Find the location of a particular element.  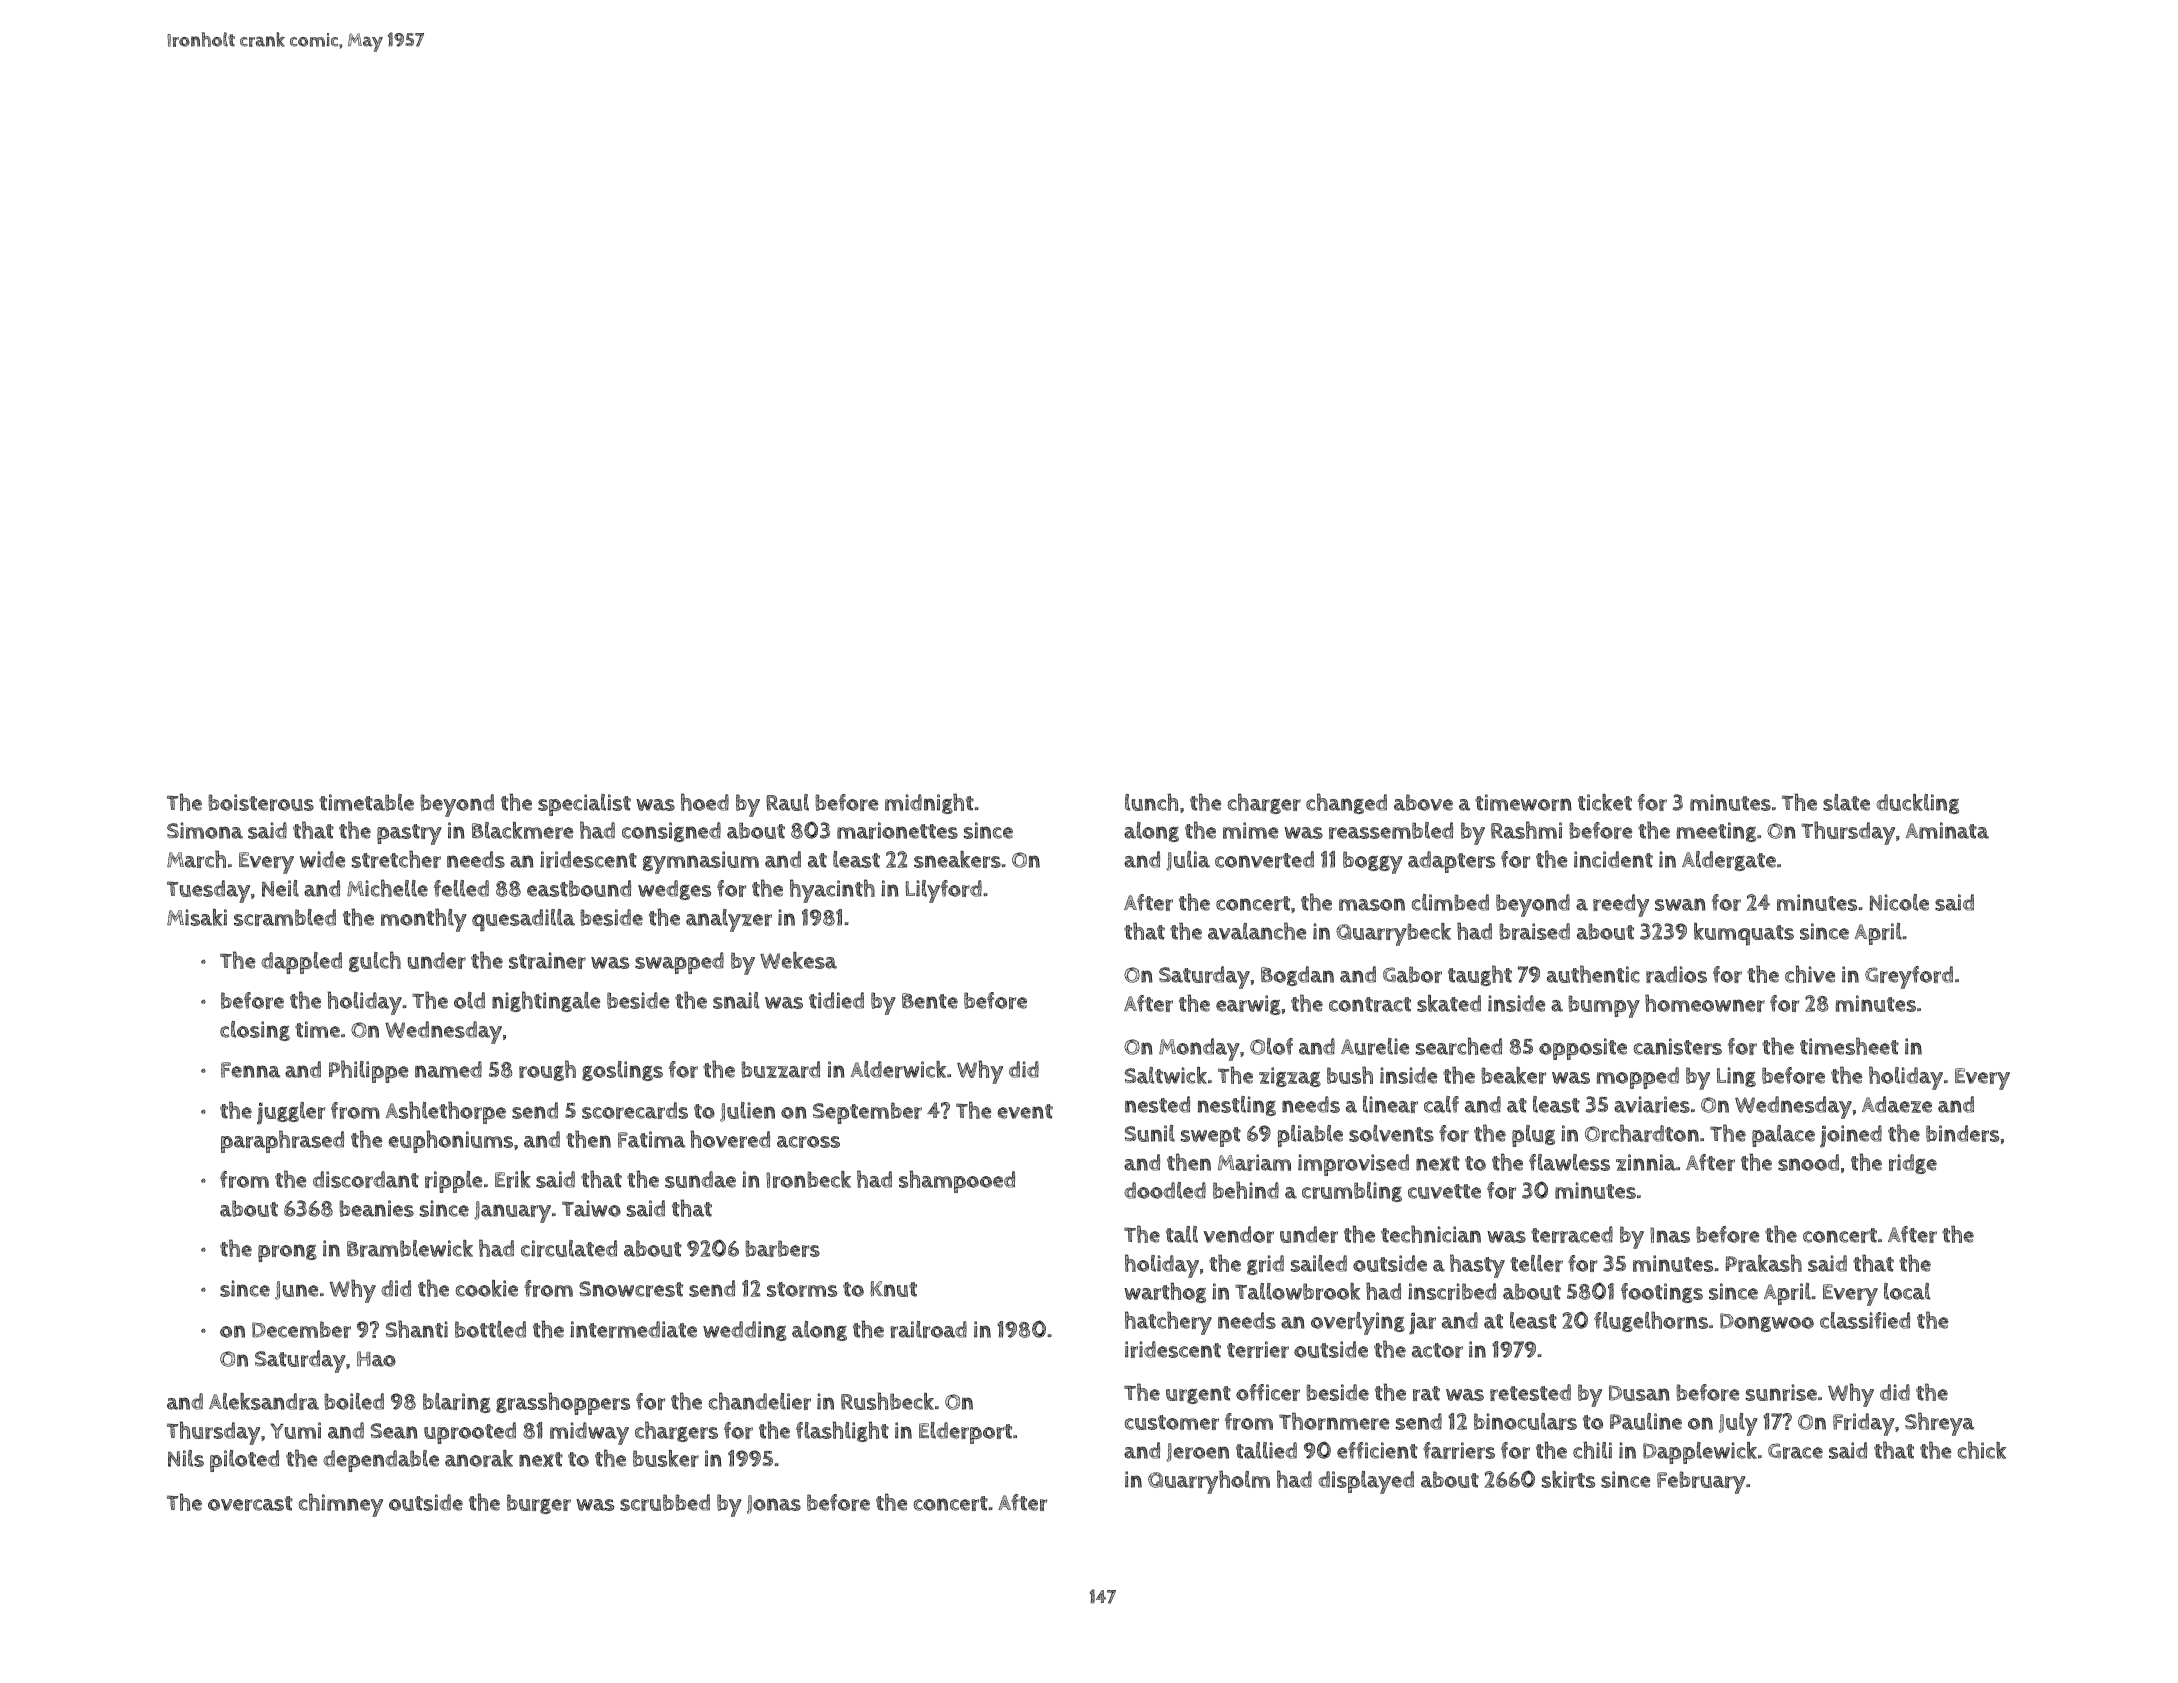

mason is located at coordinates (1372, 904).
